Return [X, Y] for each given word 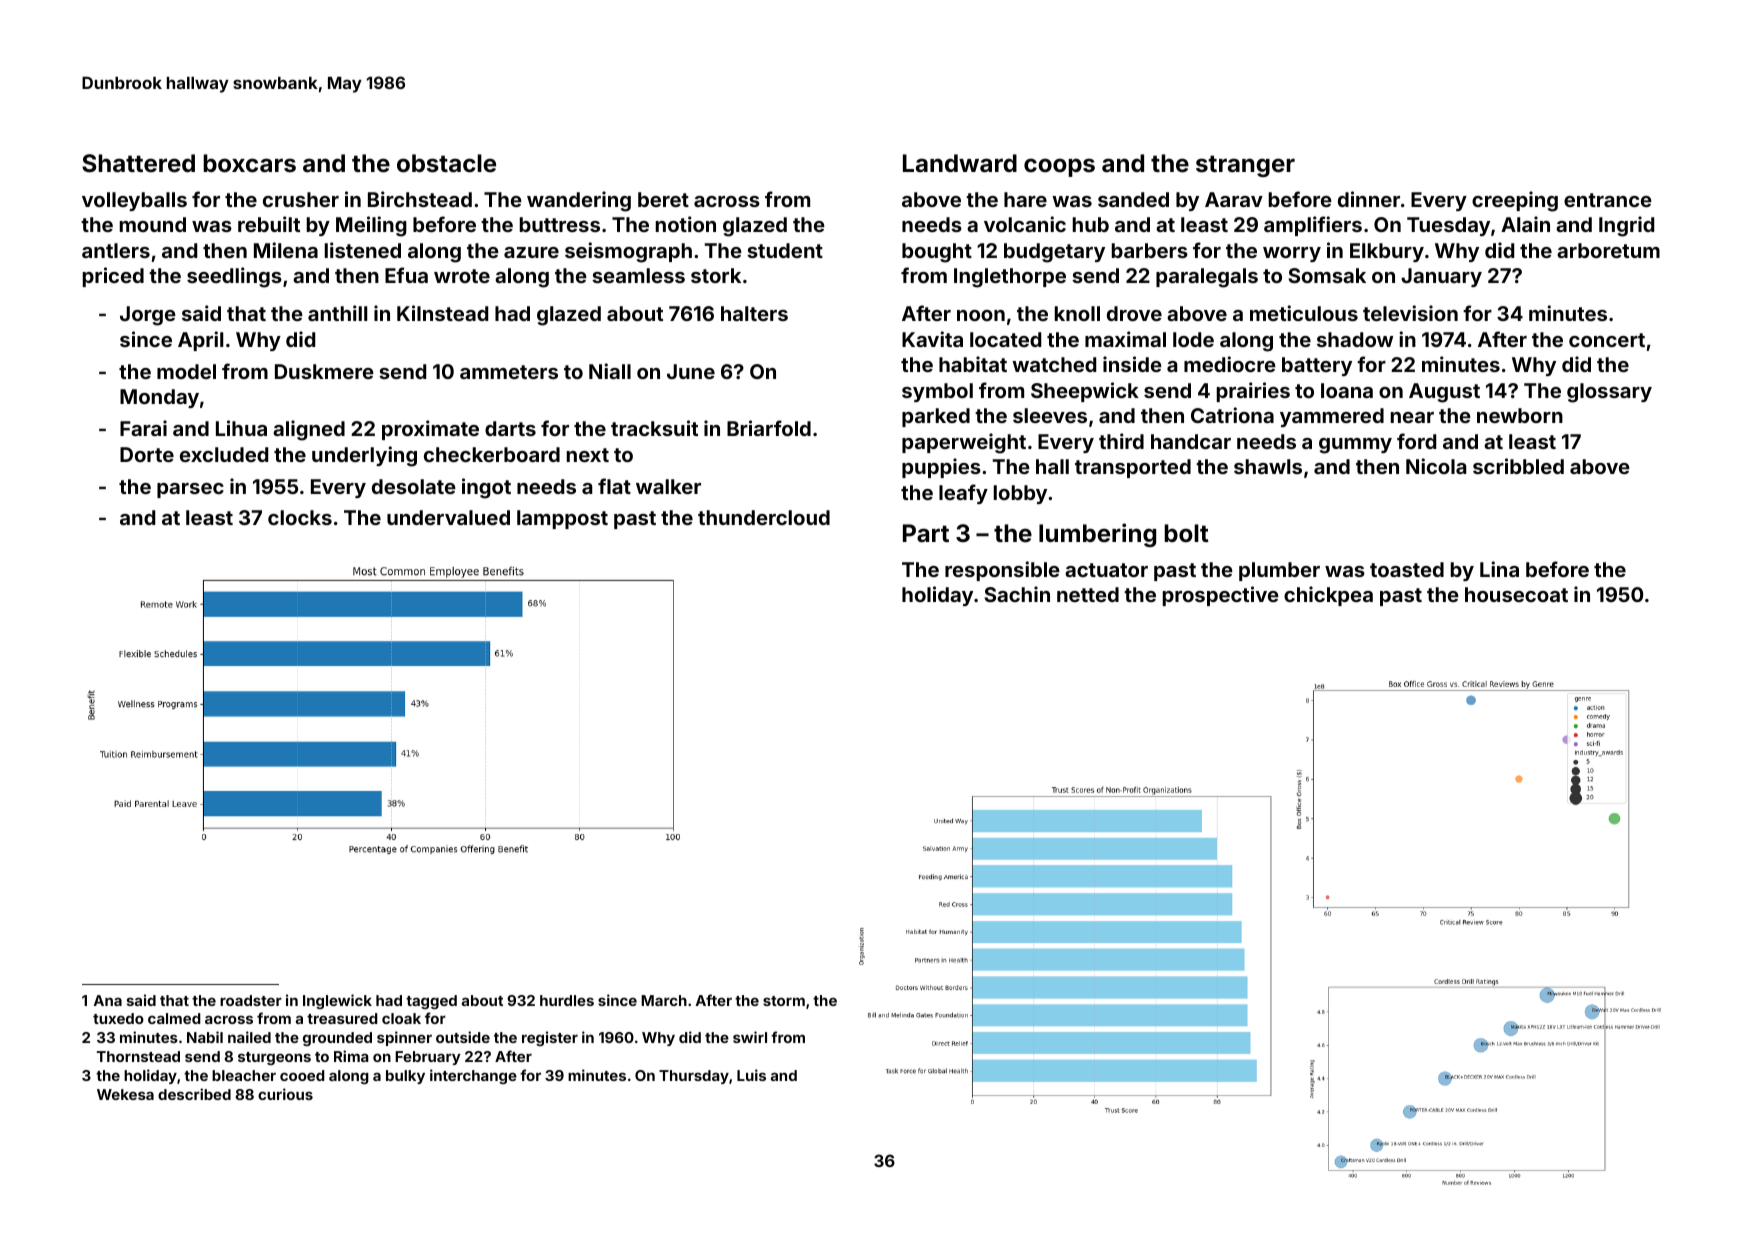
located [1005, 339]
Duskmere [324, 371]
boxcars [249, 163]
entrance [1608, 200]
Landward [960, 163]
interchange [473, 1076]
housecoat [1516, 594]
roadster [251, 1000]
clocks [300, 517]
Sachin [1017, 594]
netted [1088, 594]
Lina [1499, 569]
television [1410, 313]
